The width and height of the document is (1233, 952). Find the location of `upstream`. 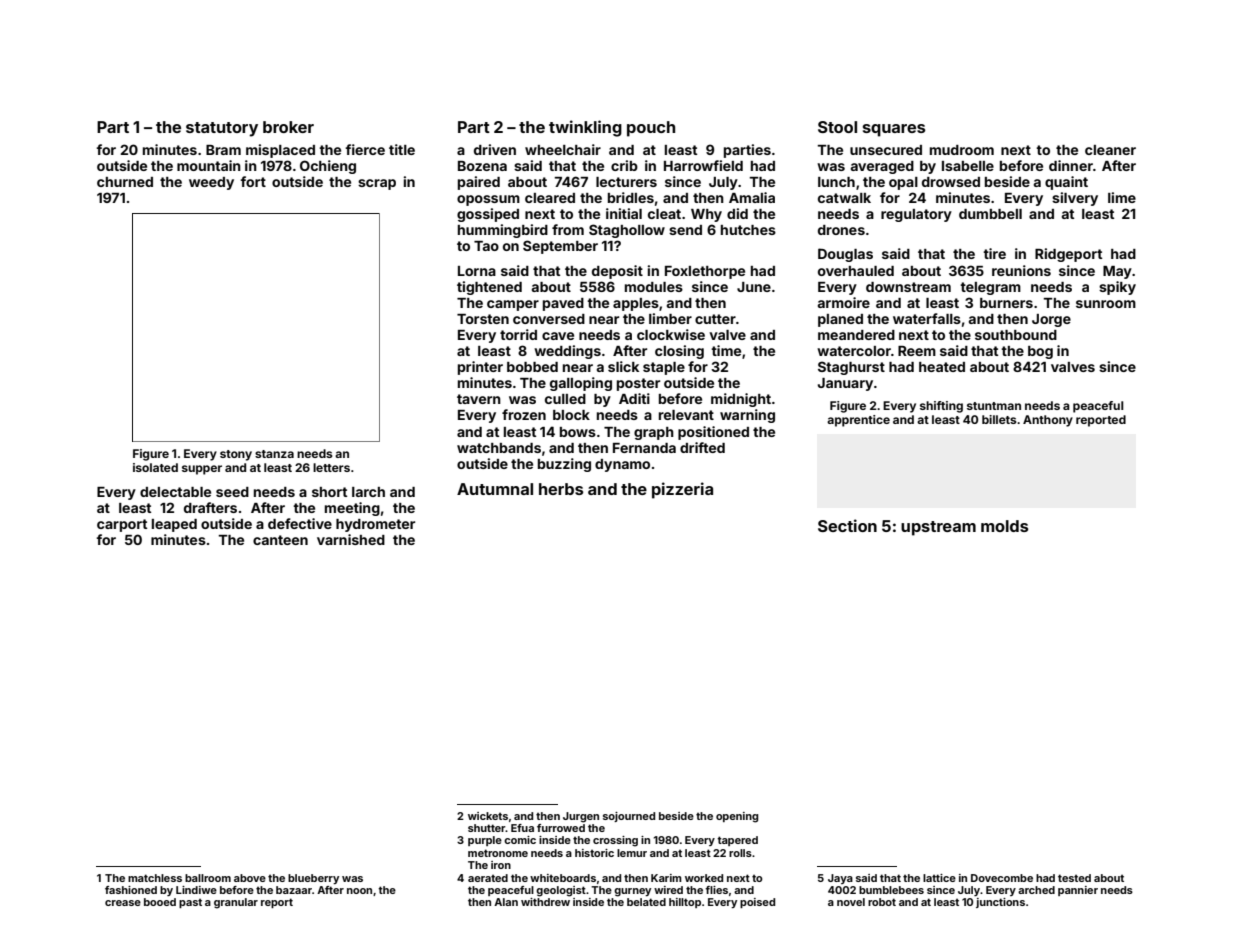

upstream is located at coordinates (938, 528).
